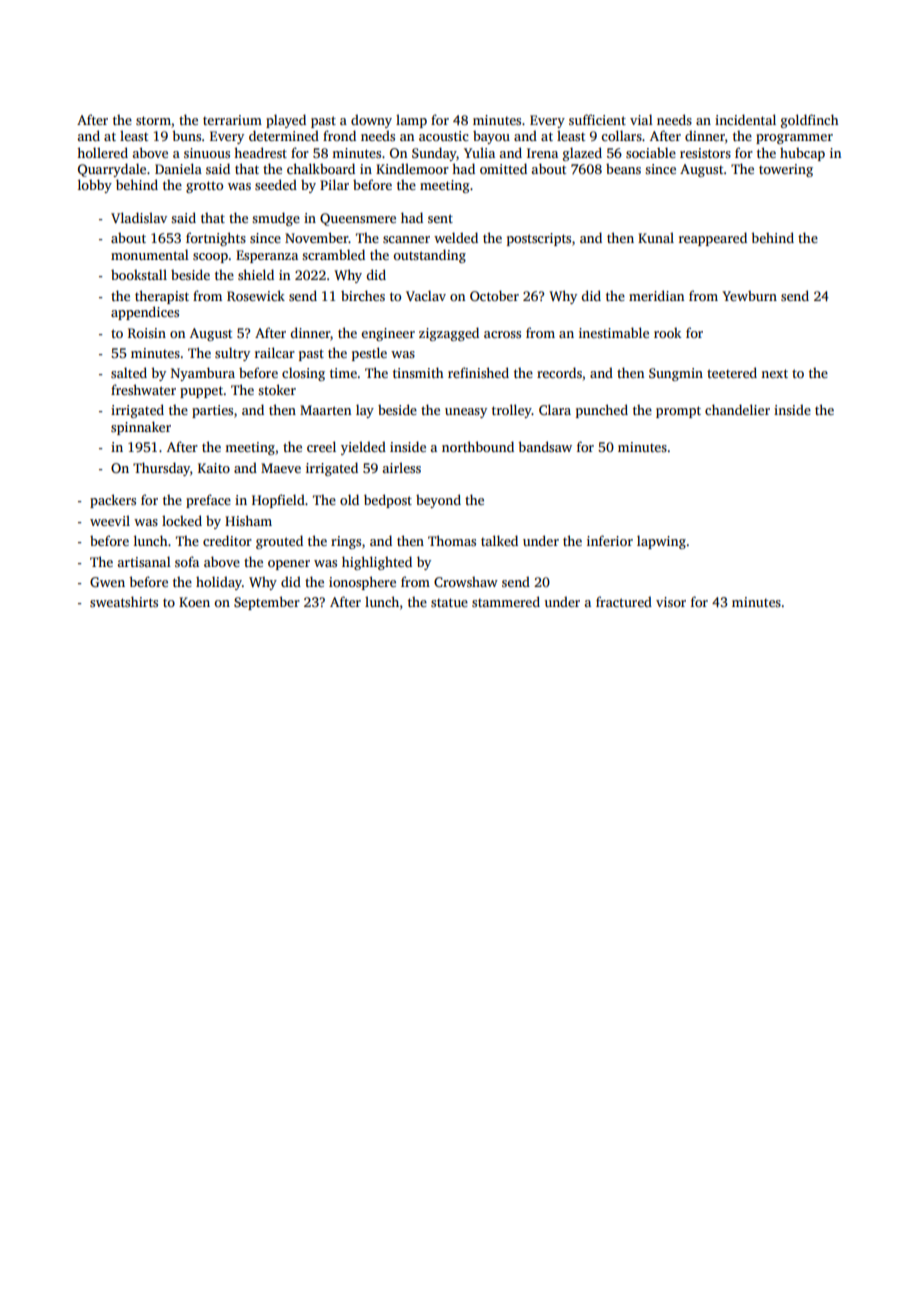  I want to click on Kaito, so click(214, 468).
